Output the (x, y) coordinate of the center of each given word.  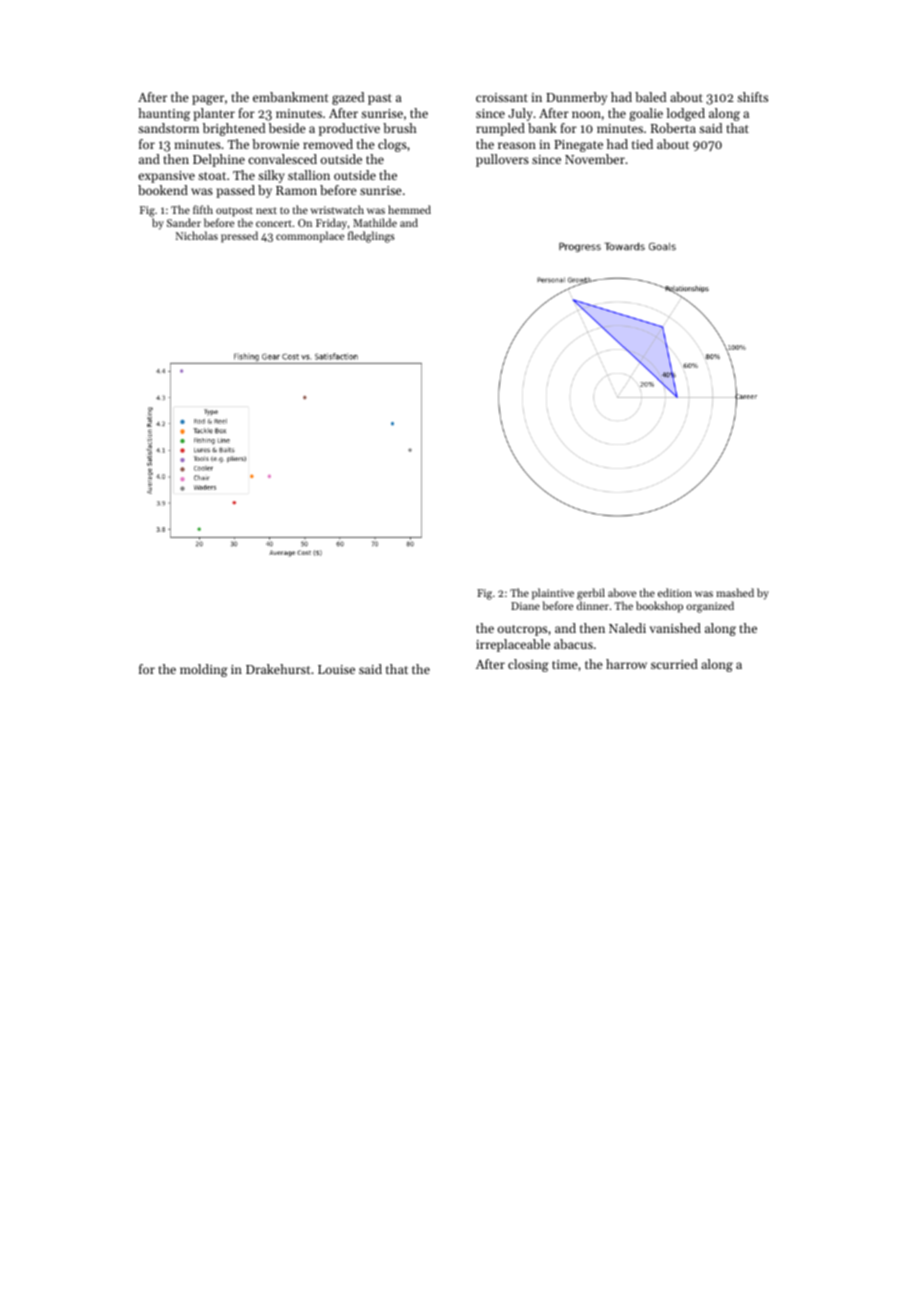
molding (204, 670)
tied (642, 144)
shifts (752, 97)
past (380, 99)
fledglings (371, 237)
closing (528, 665)
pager (208, 100)
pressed (239, 237)
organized (710, 607)
